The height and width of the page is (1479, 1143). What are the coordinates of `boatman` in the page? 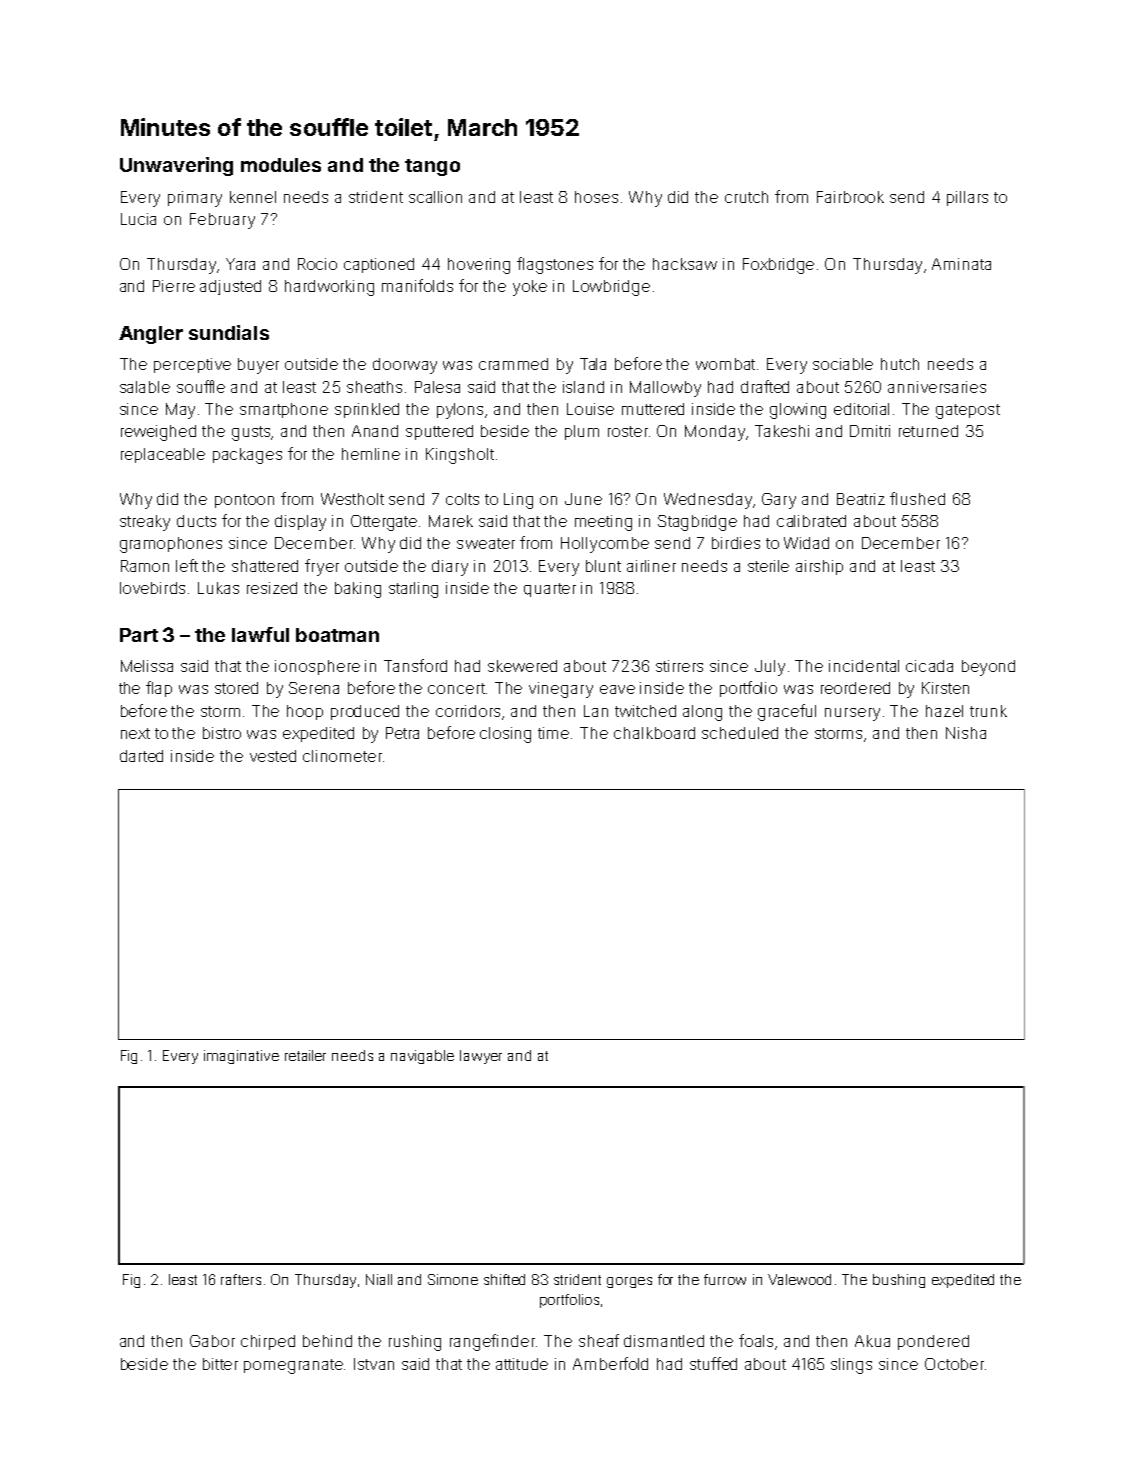 It's located at (337, 635).
